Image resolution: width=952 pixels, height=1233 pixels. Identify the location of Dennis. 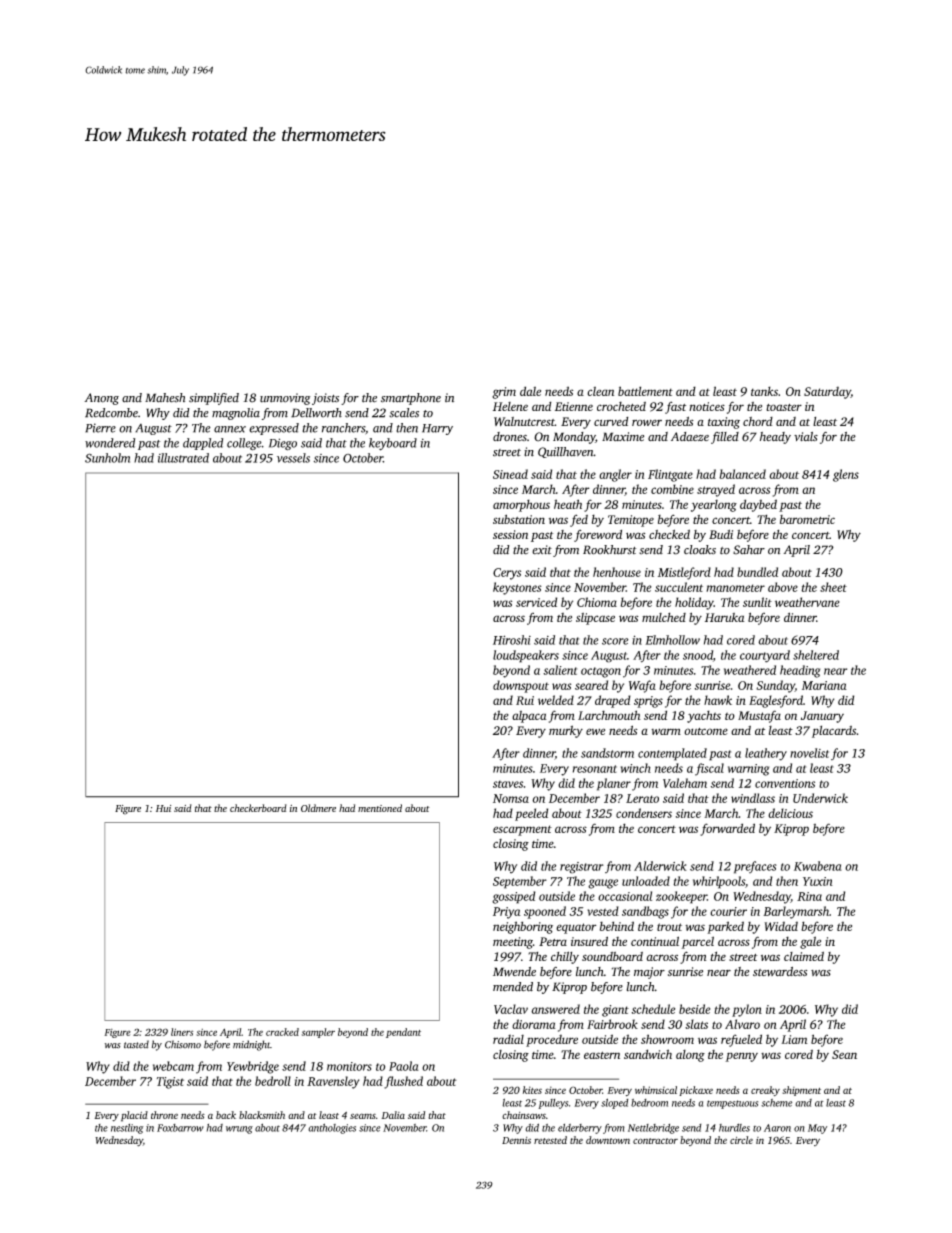
(516, 1140).
